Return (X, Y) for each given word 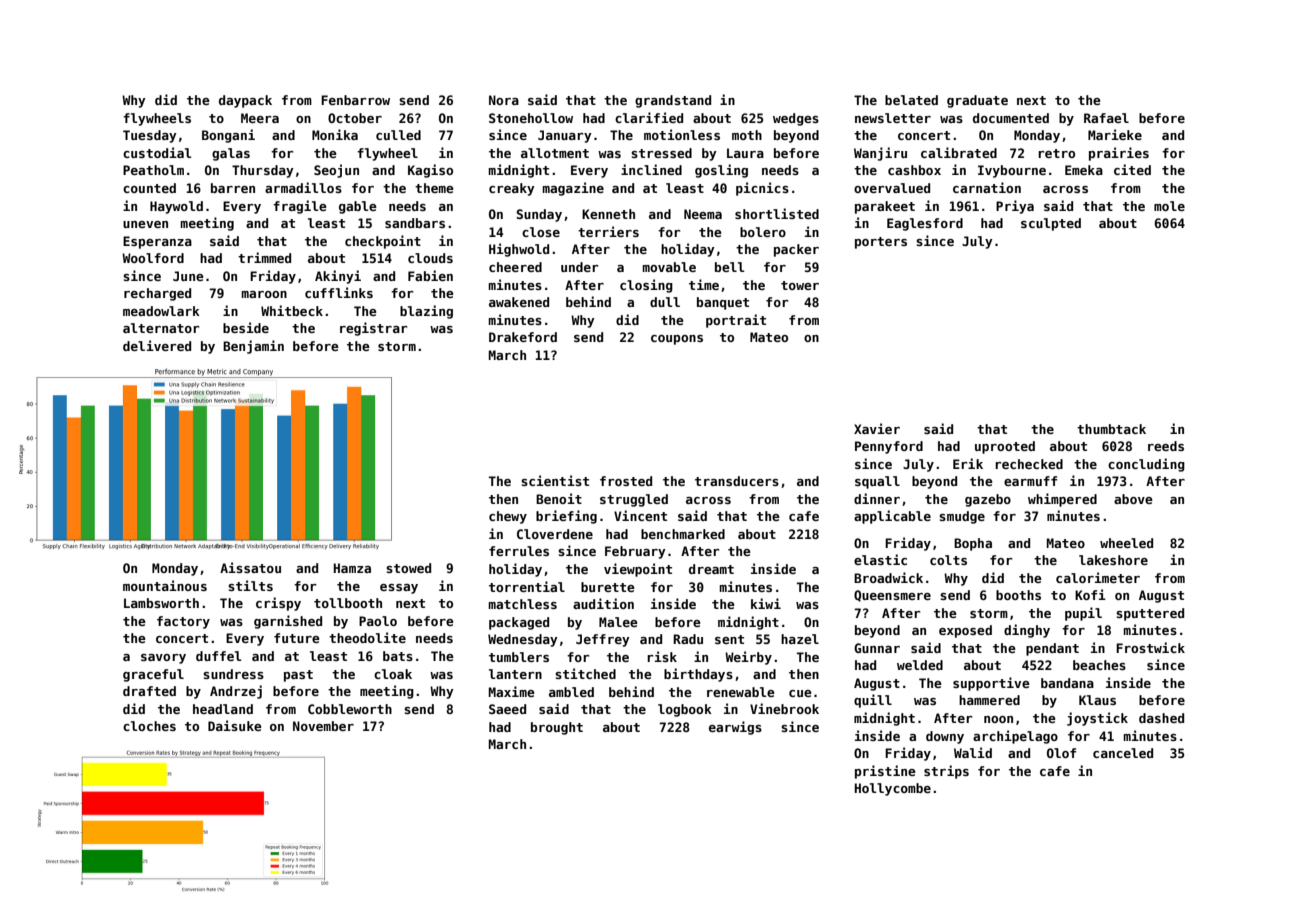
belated (911, 100)
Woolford (153, 258)
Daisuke (235, 725)
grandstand (673, 101)
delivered (157, 345)
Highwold (519, 250)
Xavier (877, 428)
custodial (157, 152)
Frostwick (1150, 647)
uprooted (1005, 447)
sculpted (1051, 224)
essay (399, 589)
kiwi (766, 603)
